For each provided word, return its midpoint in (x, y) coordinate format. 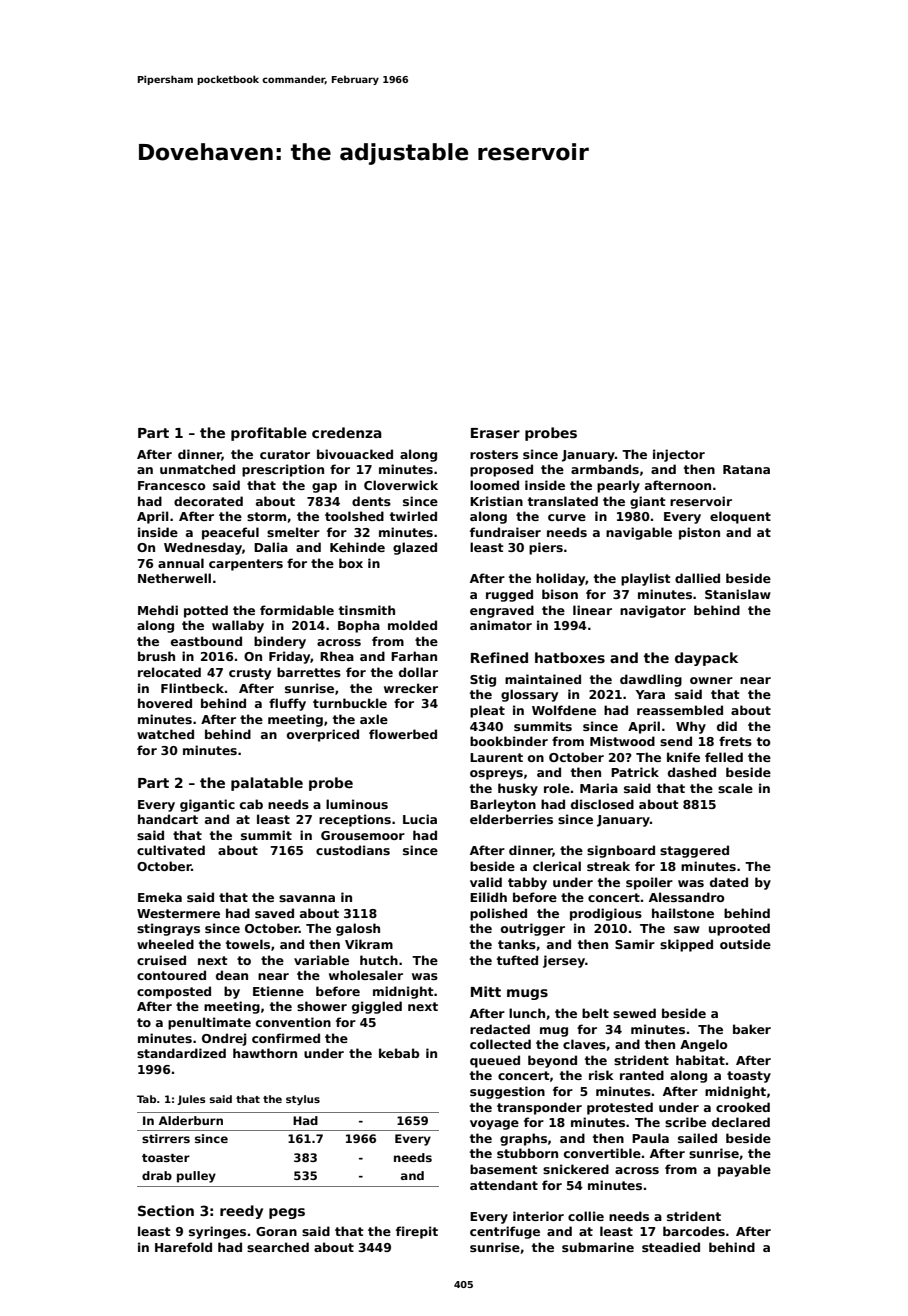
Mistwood (622, 741)
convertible (602, 1153)
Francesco (172, 485)
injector (679, 455)
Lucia (420, 819)
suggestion (507, 1092)
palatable (267, 784)
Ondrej (224, 1039)
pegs (287, 1213)
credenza (347, 432)
